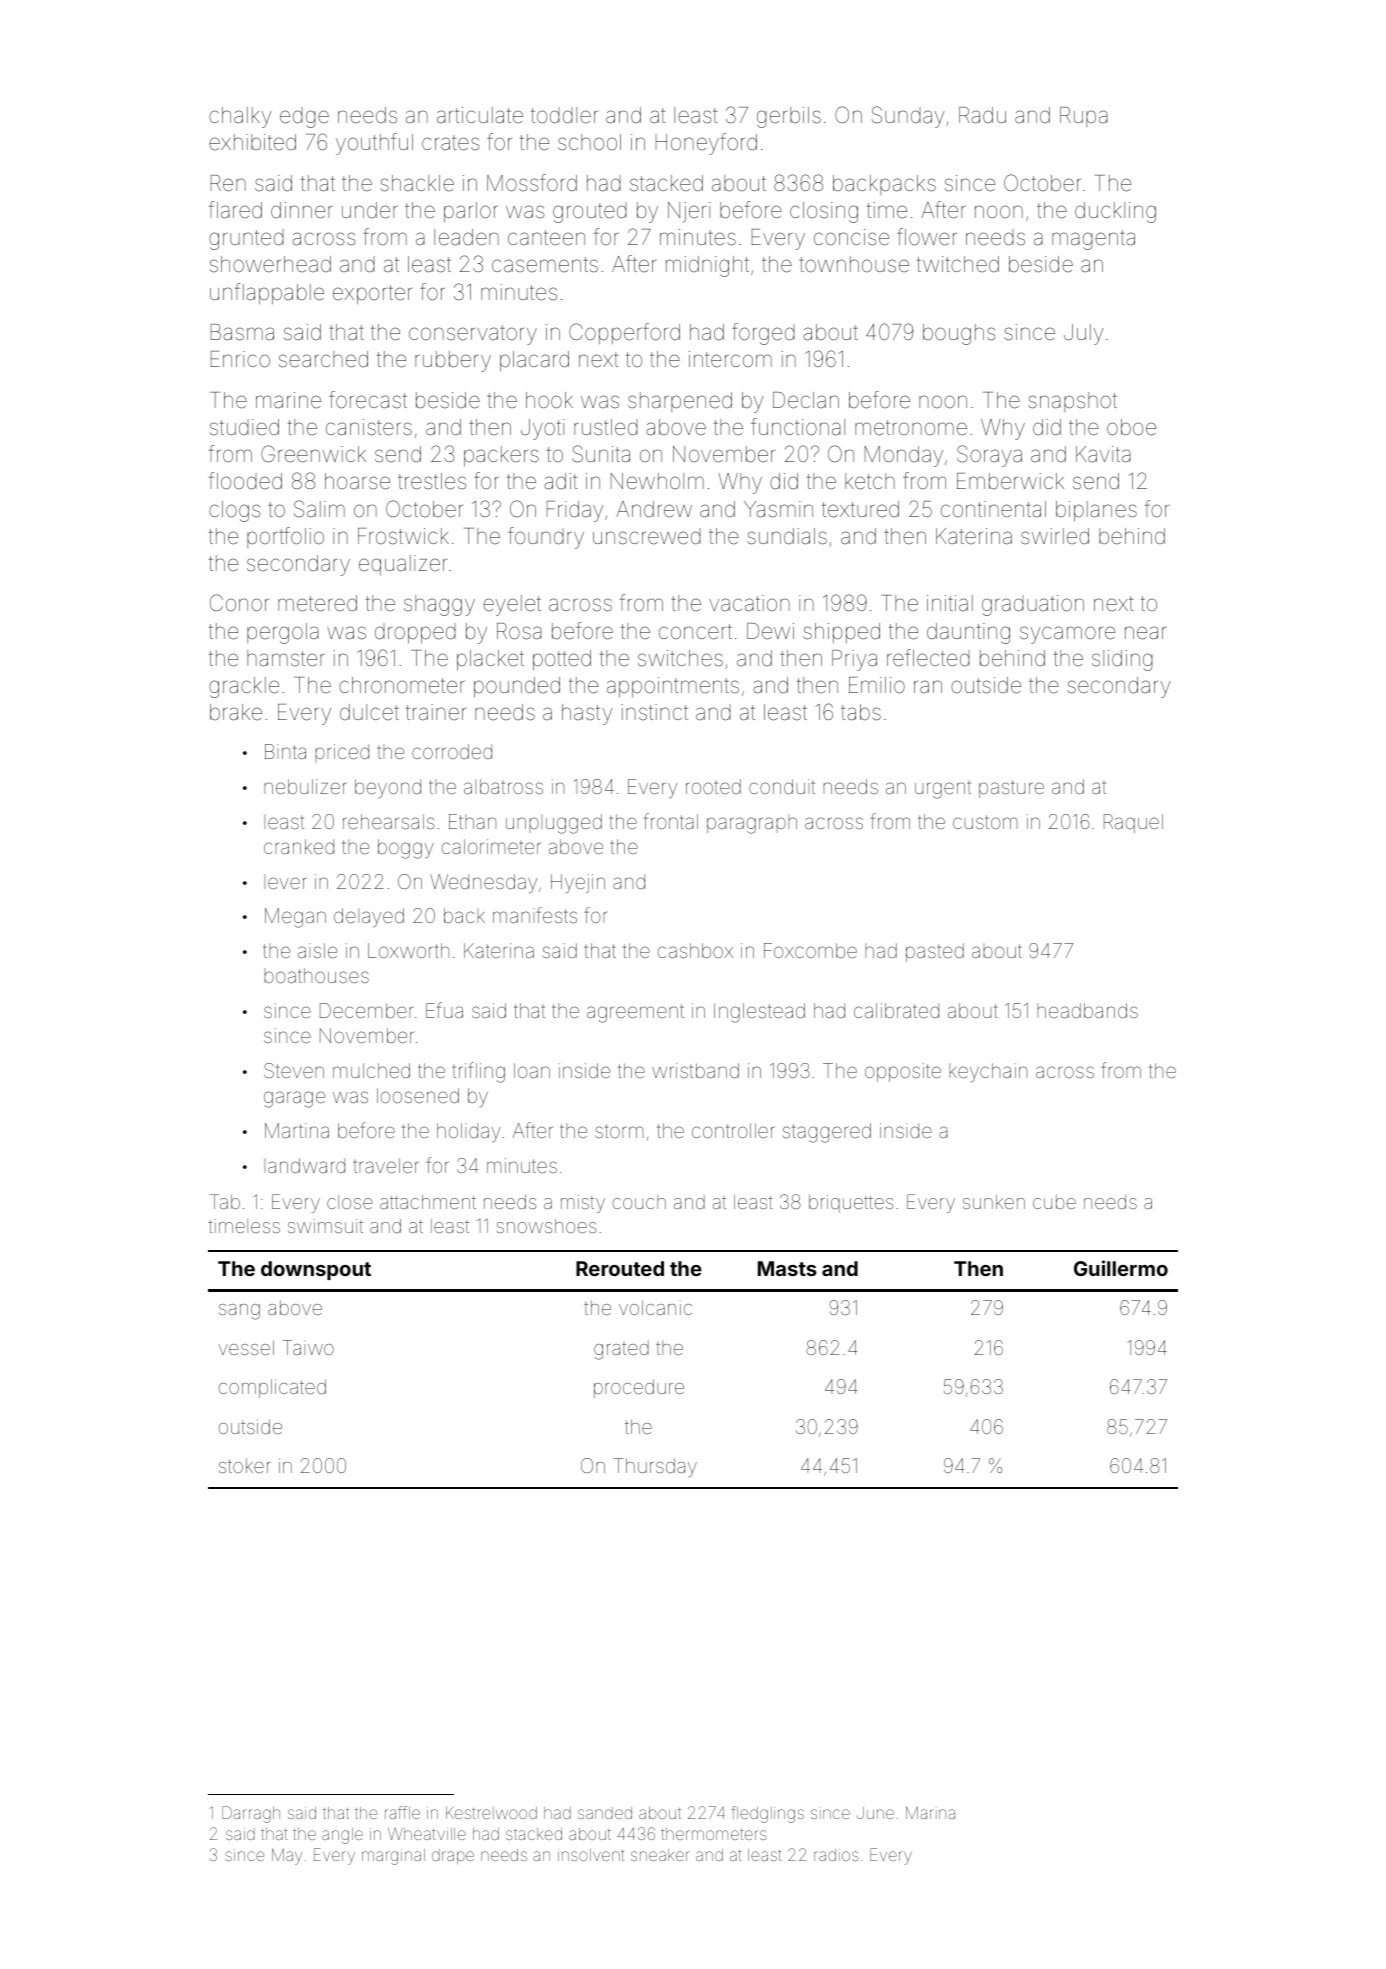 Image resolution: width=1386 pixels, height=1969 pixels. What do you see at coordinates (714, 1834) in the document?
I see `thermometers` at bounding box center [714, 1834].
